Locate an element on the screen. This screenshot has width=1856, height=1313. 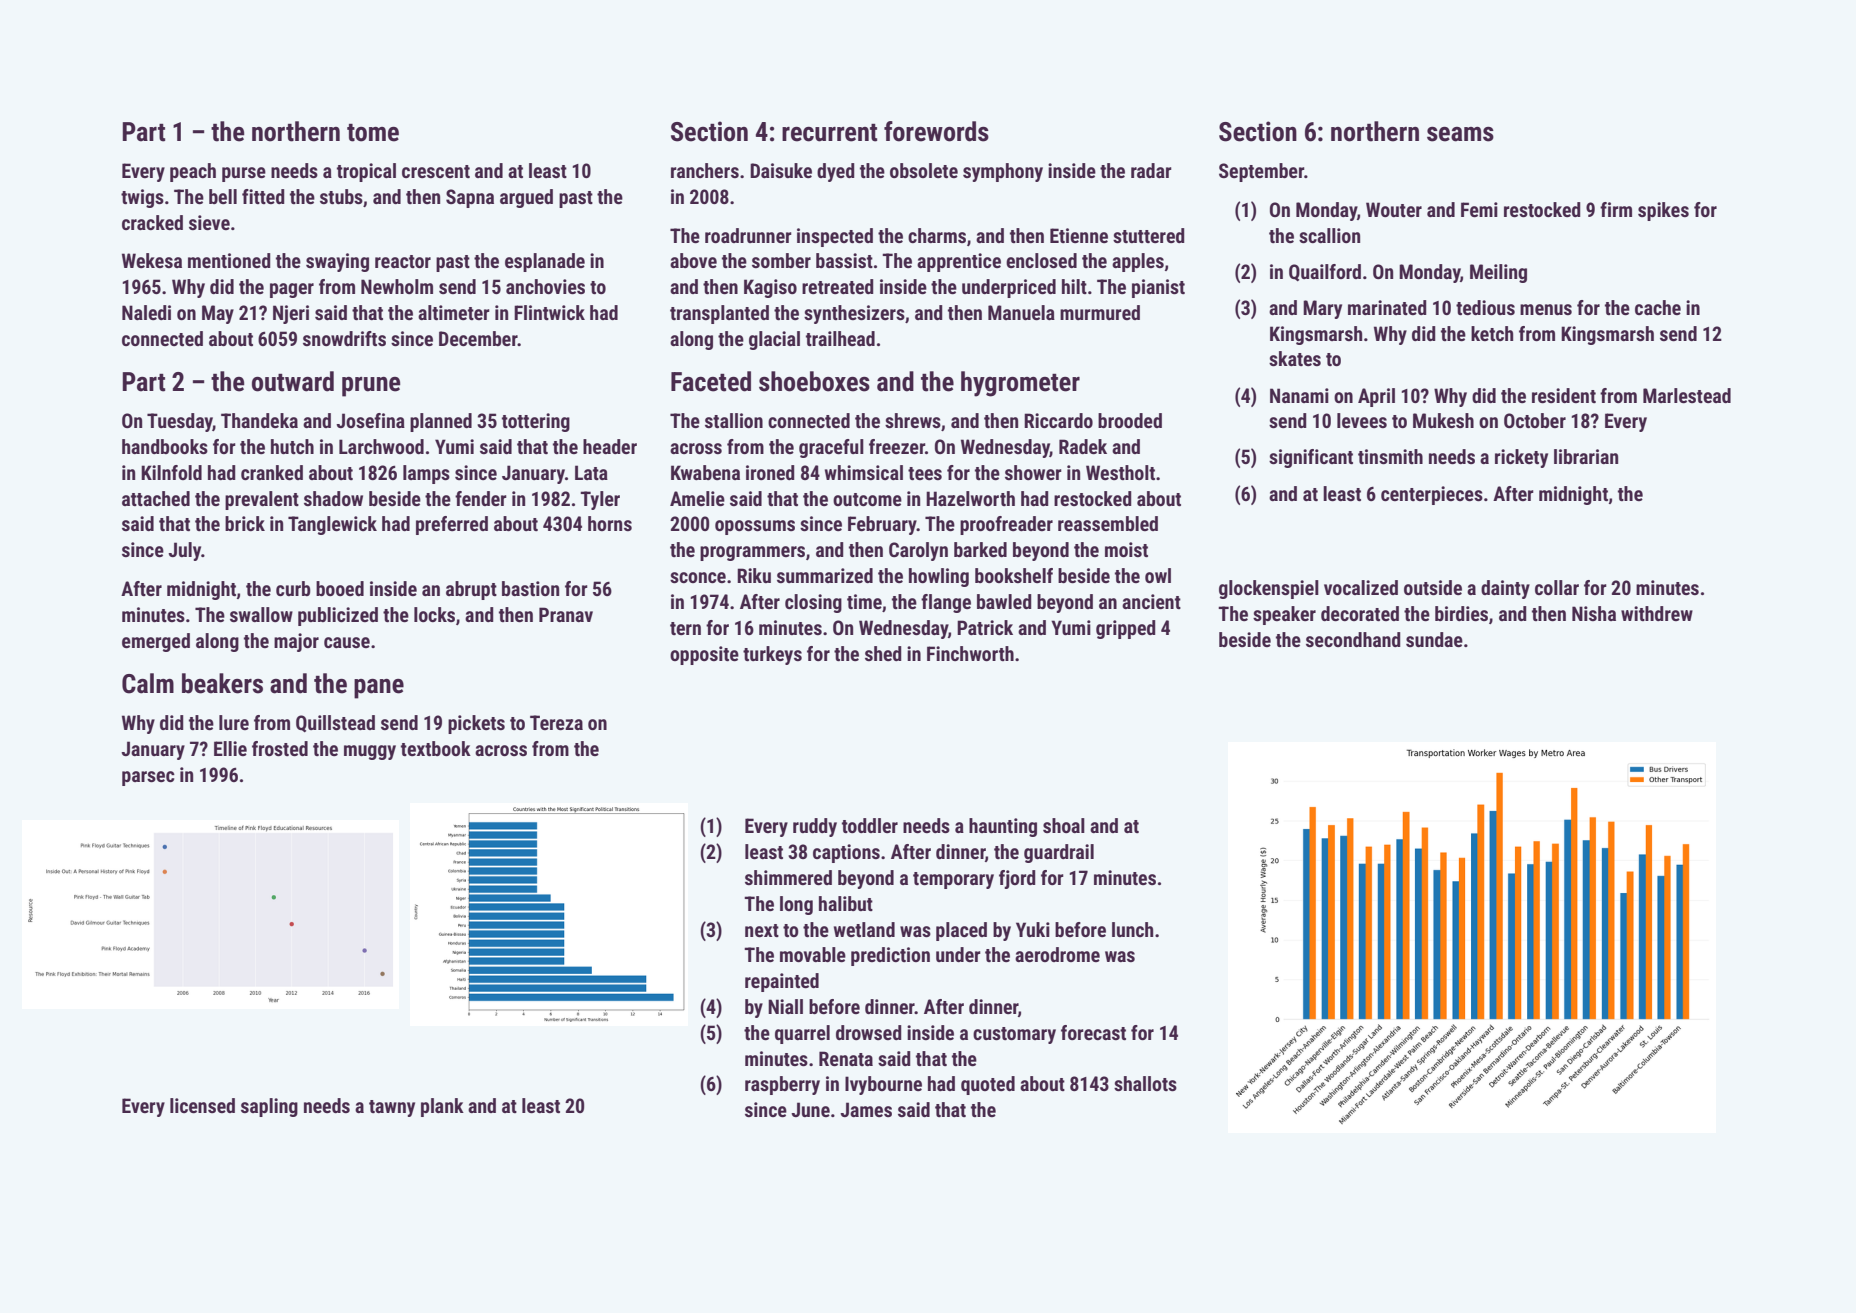
tawny is located at coordinates (392, 1108).
